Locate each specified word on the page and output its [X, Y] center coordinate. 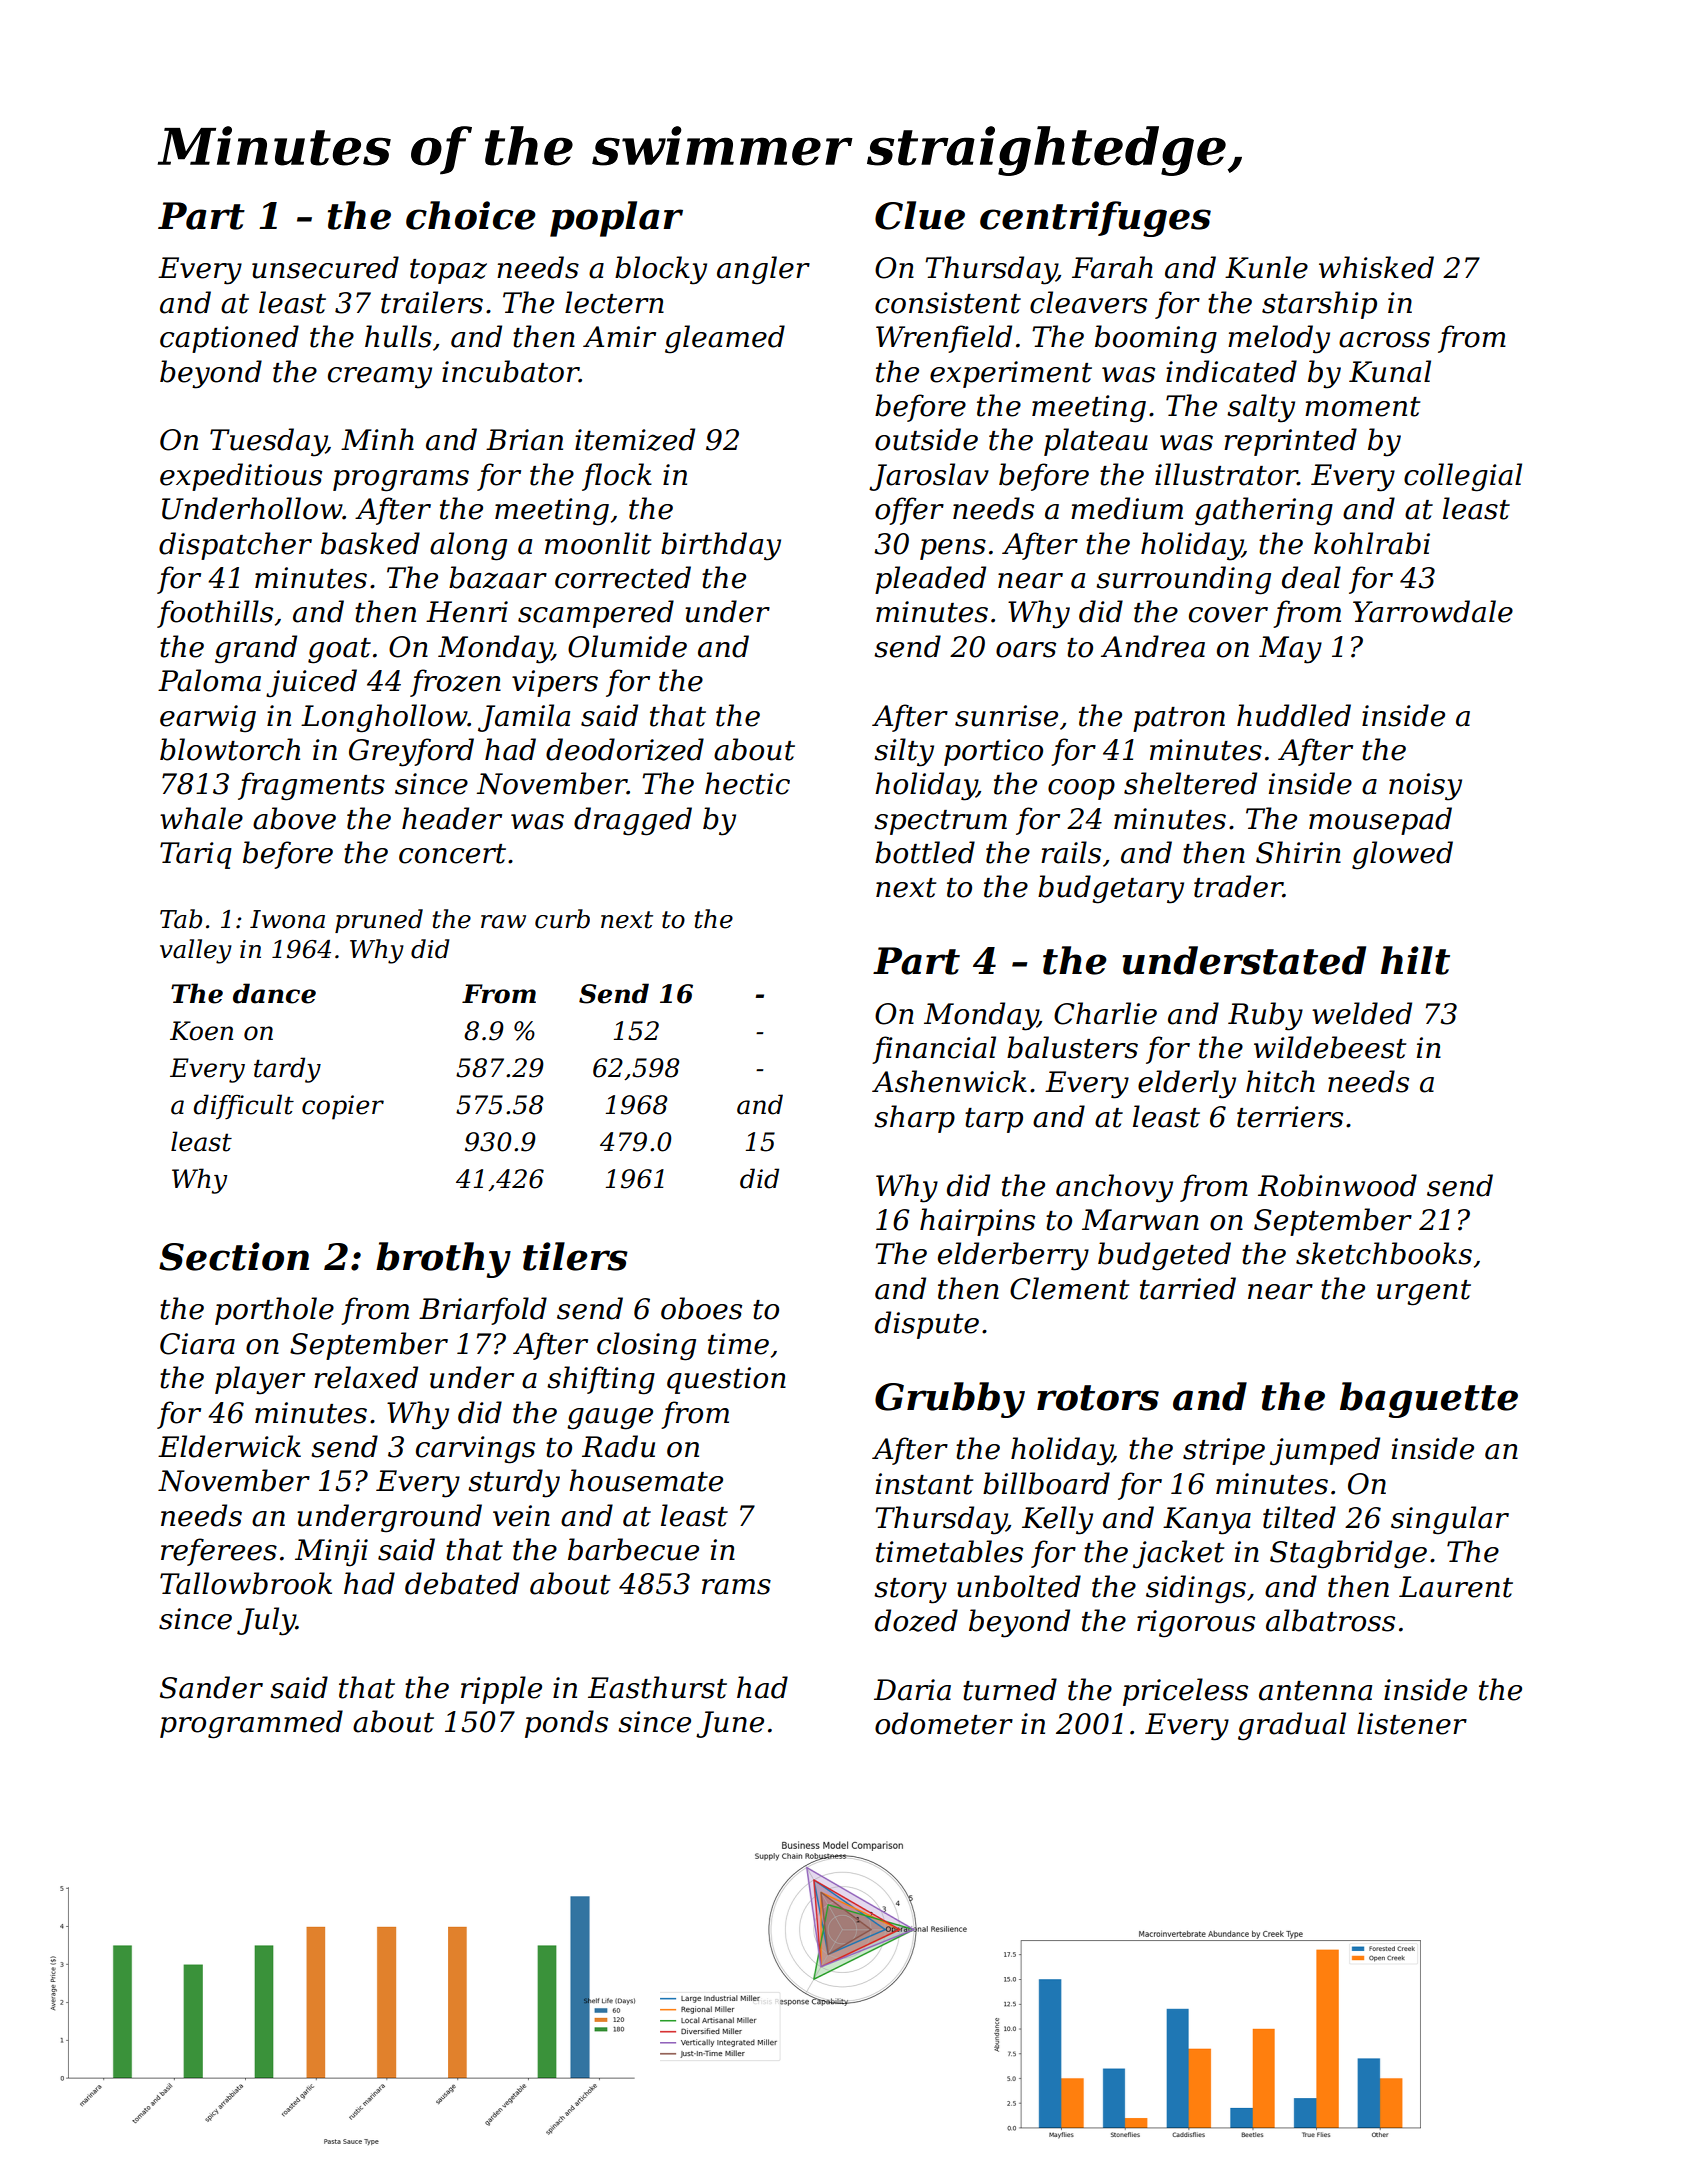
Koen [201, 1031]
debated [462, 1583]
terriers [1290, 1117]
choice [471, 215]
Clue [920, 215]
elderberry [1013, 1256]
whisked [1376, 267]
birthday [721, 546]
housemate [646, 1480]
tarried [1188, 1288]
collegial [1463, 477]
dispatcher [235, 546]
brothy [443, 1260]
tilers [575, 1256]
